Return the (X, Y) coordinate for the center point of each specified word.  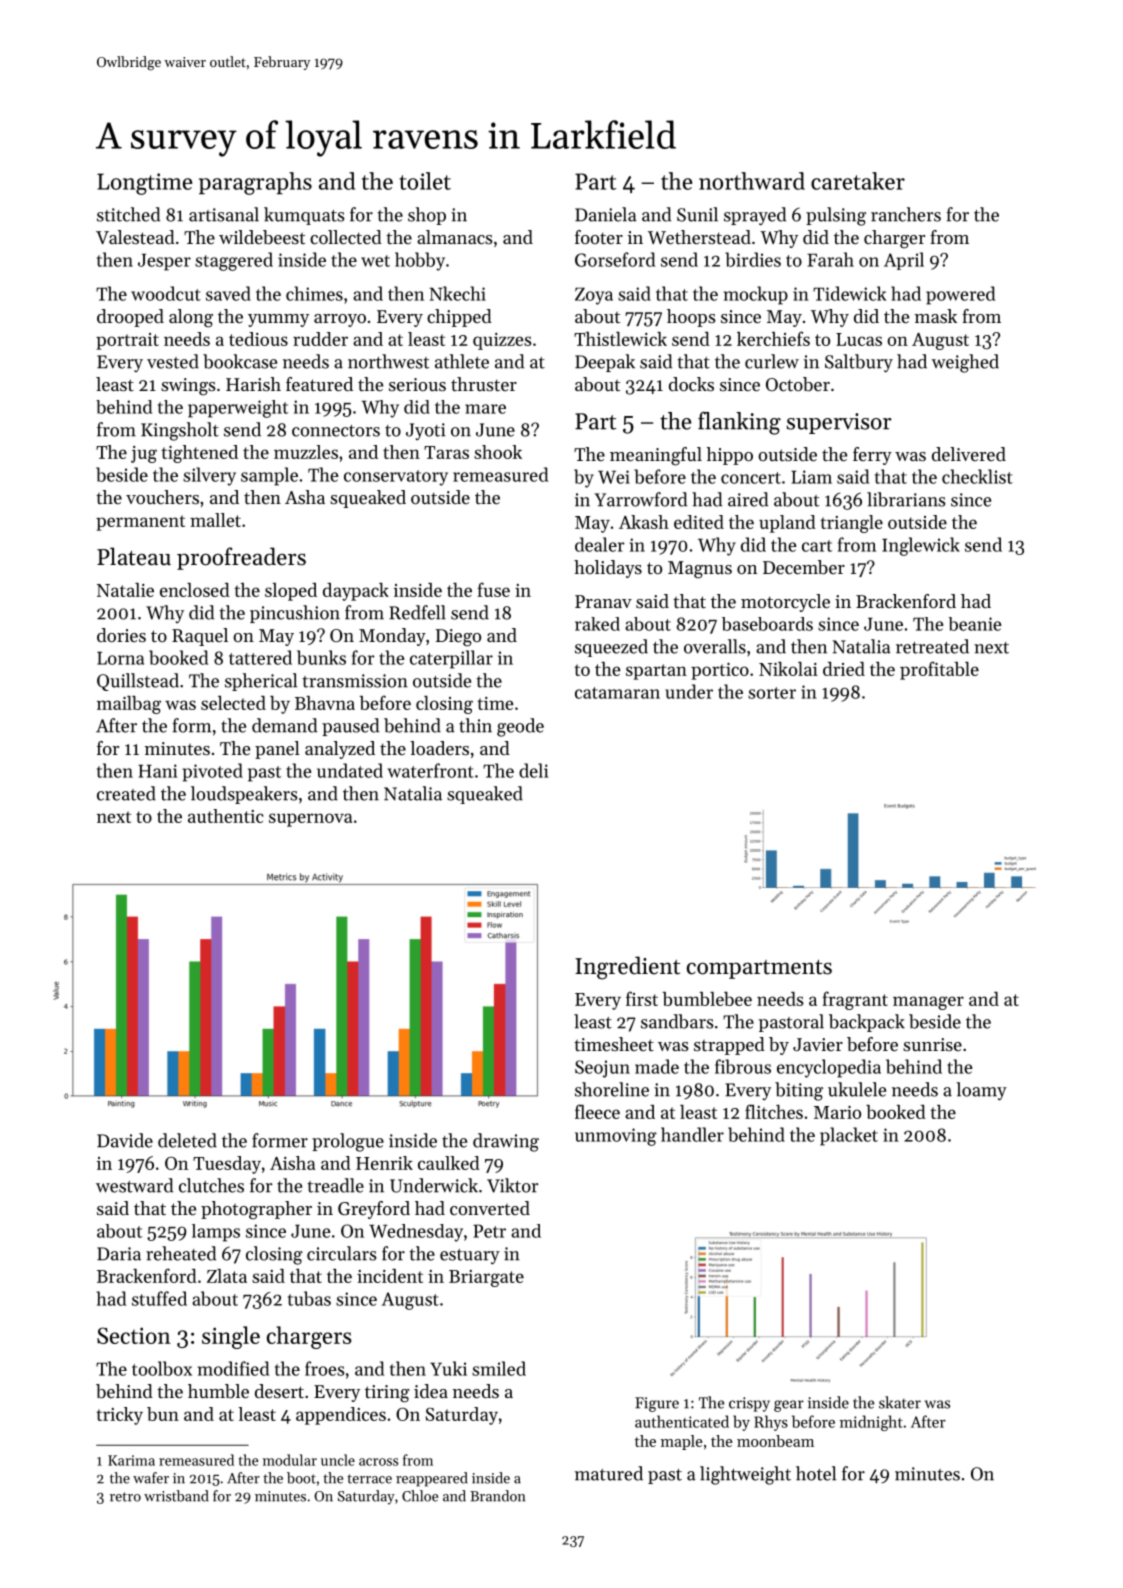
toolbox (162, 1368)
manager (928, 1003)
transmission (355, 681)
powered (960, 295)
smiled (499, 1368)
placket (849, 1136)
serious (417, 384)
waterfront (430, 770)
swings (188, 387)
